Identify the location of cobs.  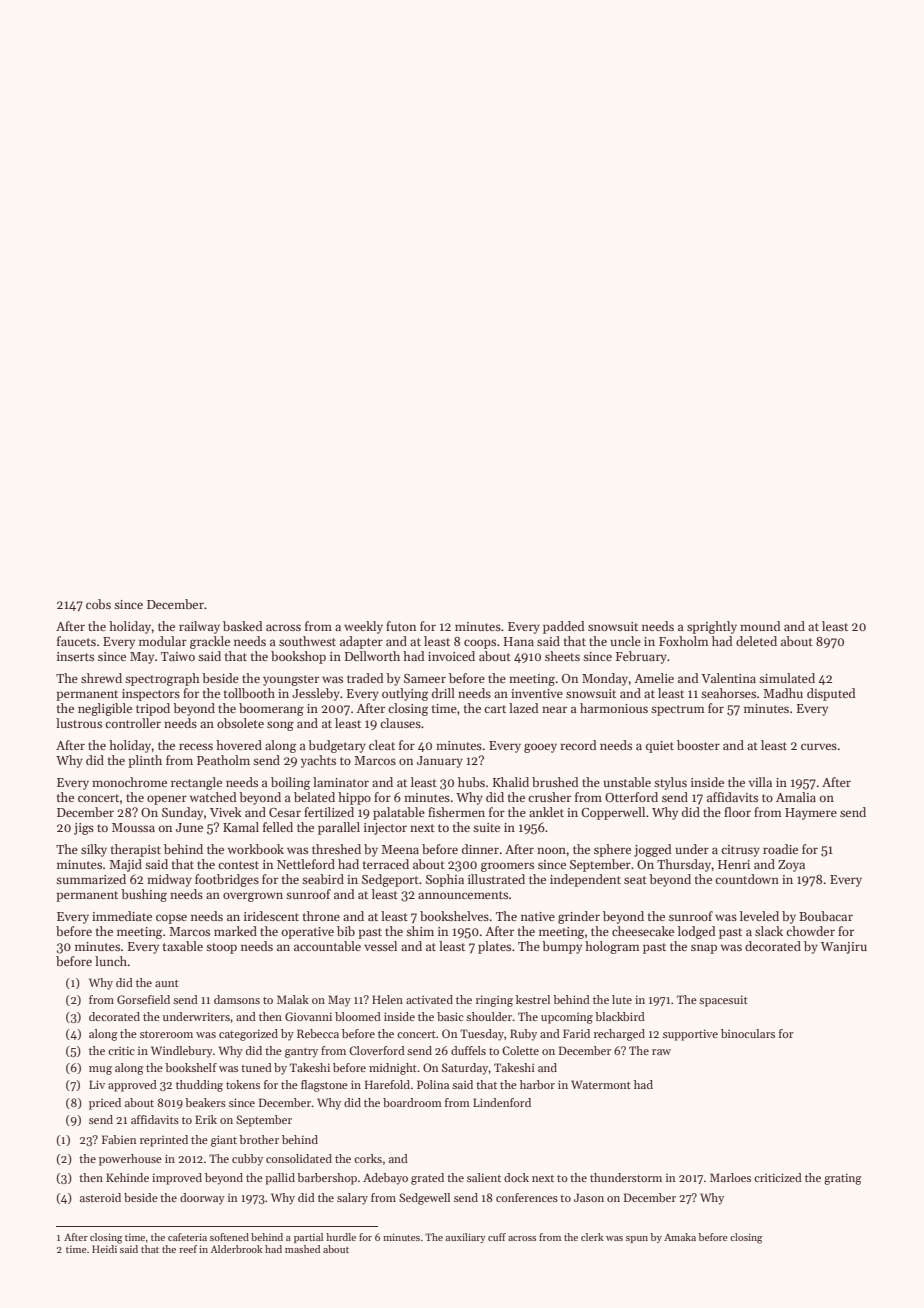
(98, 604).
